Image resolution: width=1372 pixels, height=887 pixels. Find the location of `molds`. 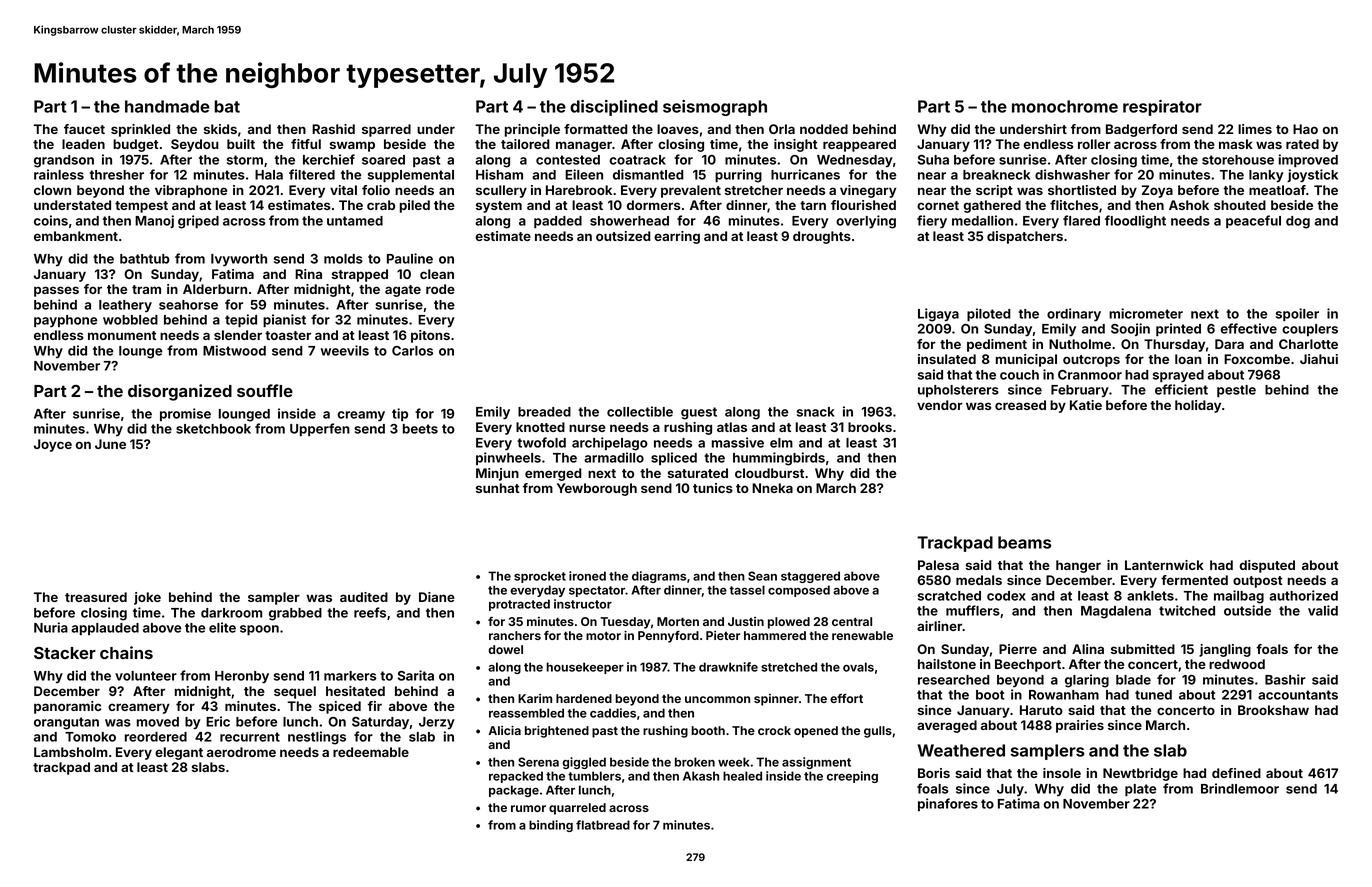

molds is located at coordinates (343, 259).
